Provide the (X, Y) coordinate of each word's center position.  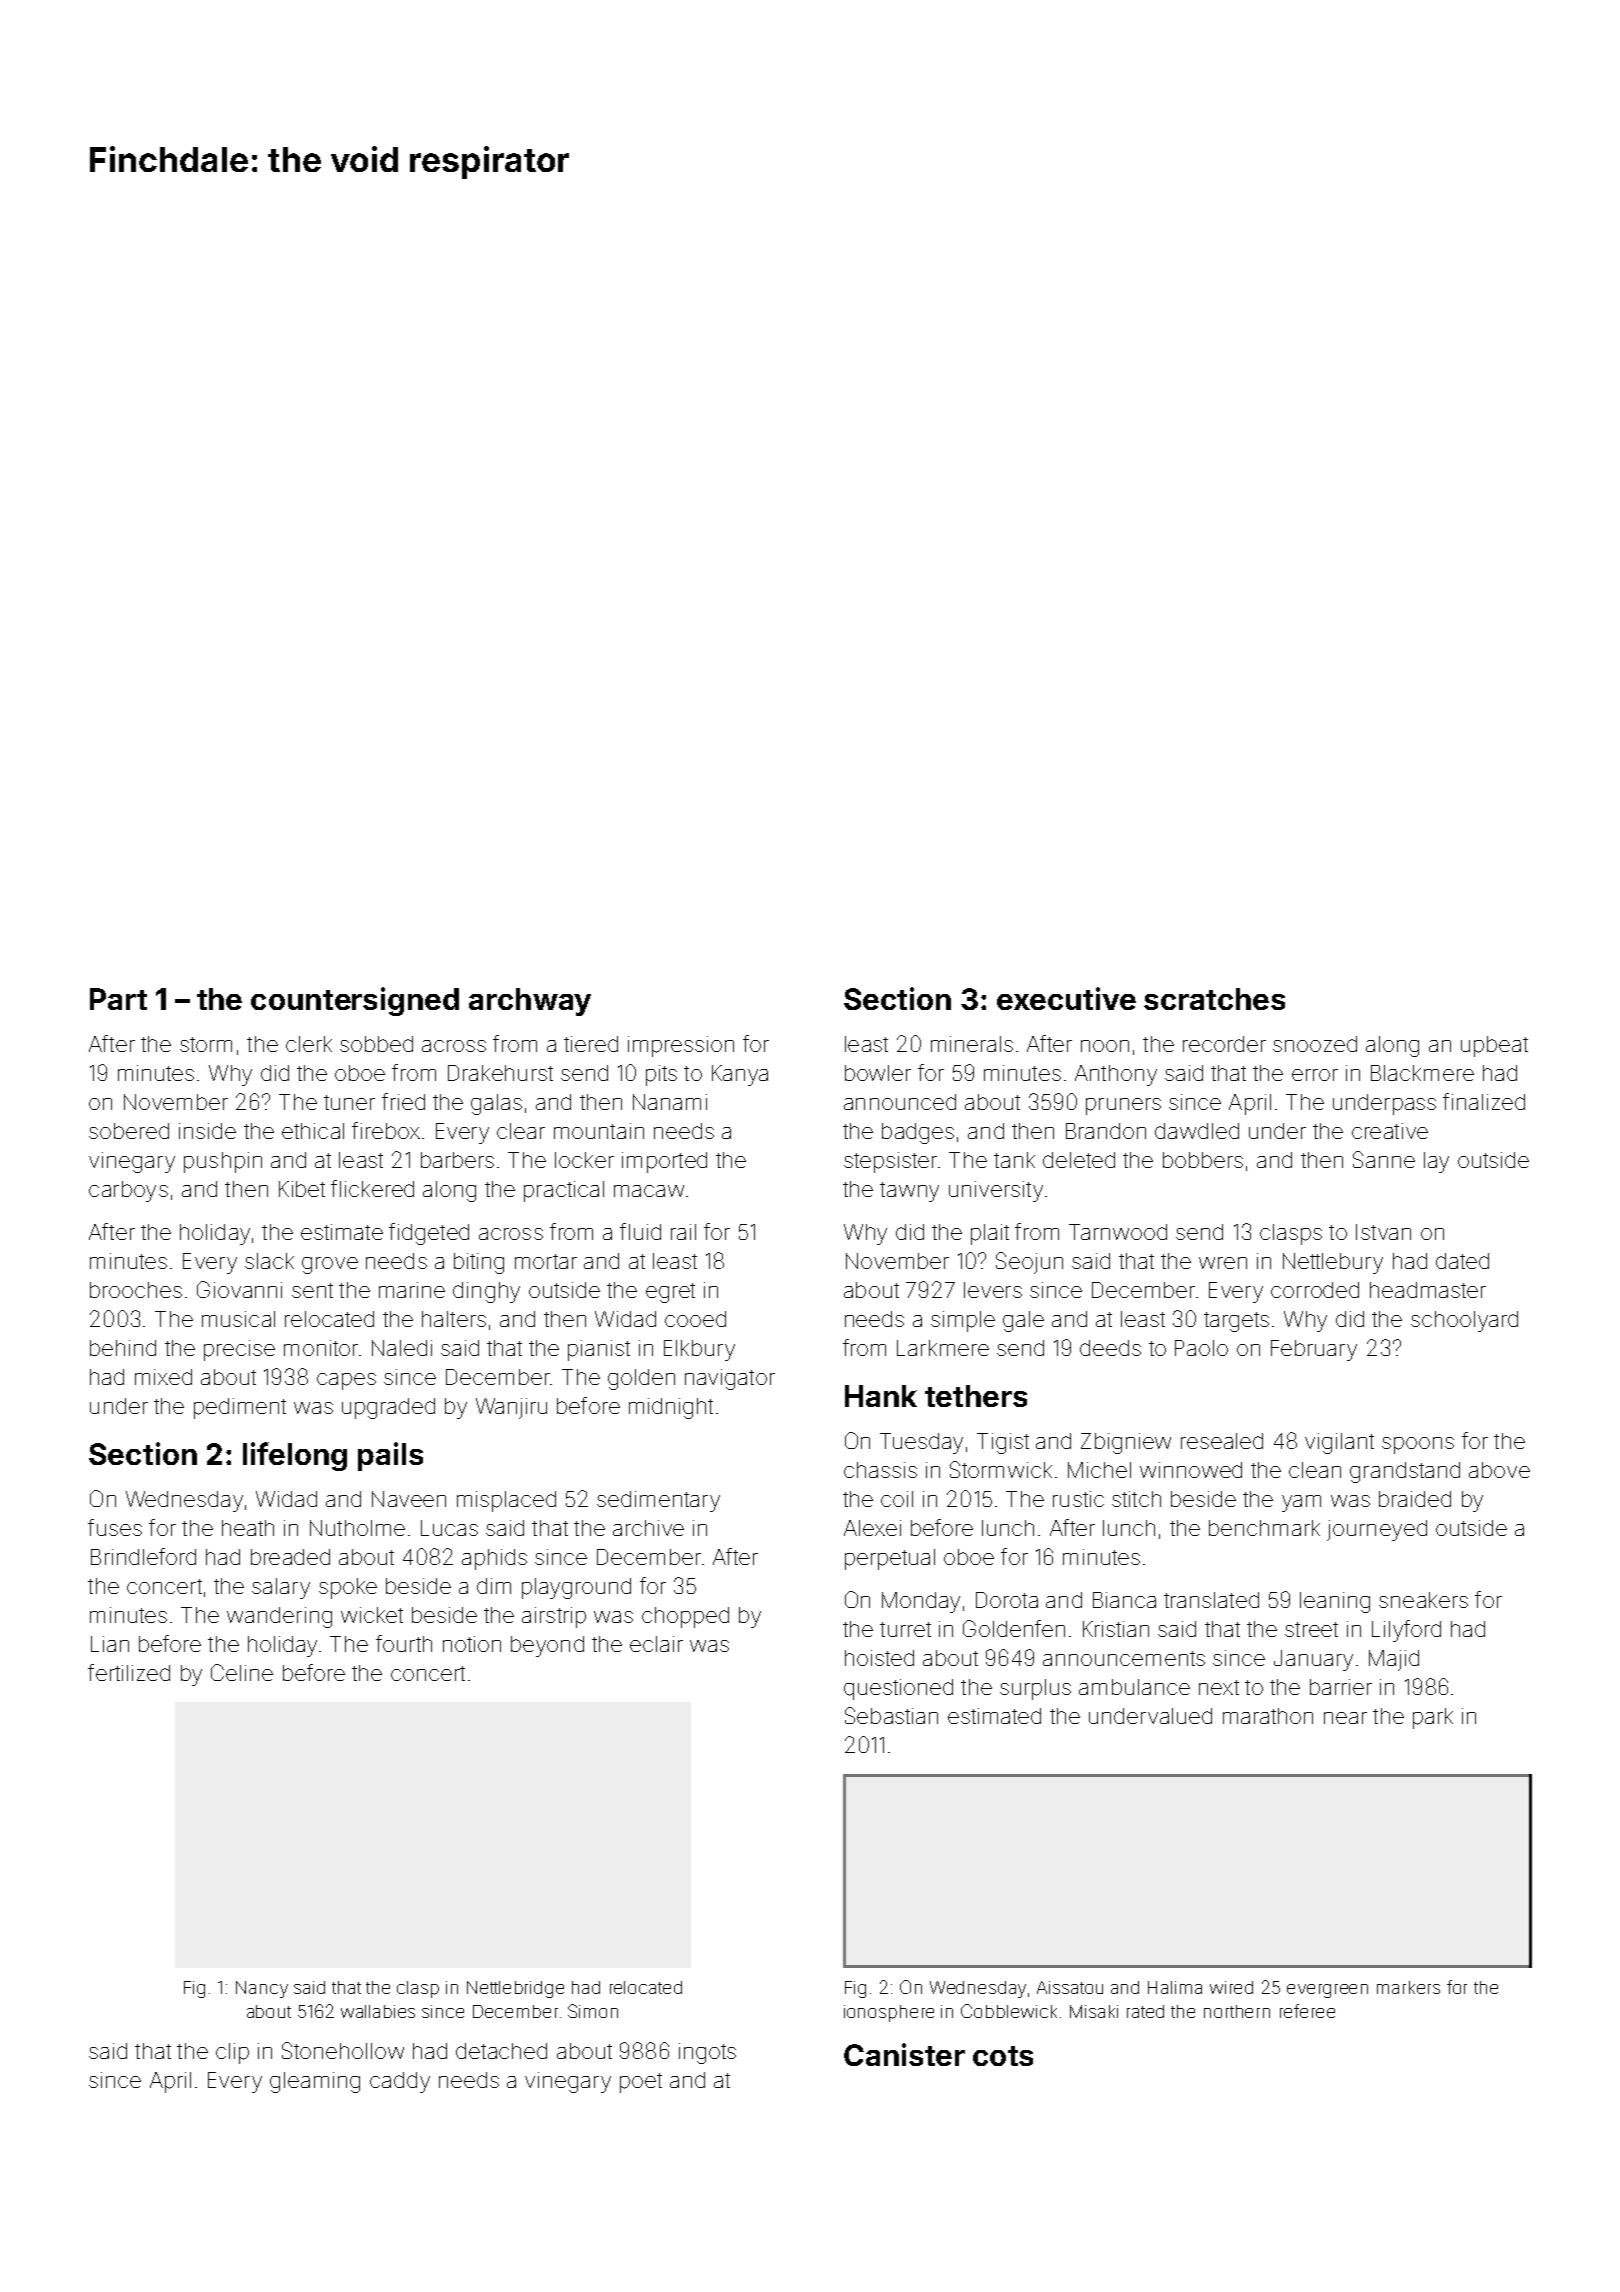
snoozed (1315, 1044)
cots (1003, 2056)
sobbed (376, 1044)
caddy (400, 2082)
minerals (972, 1044)
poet (641, 2083)
